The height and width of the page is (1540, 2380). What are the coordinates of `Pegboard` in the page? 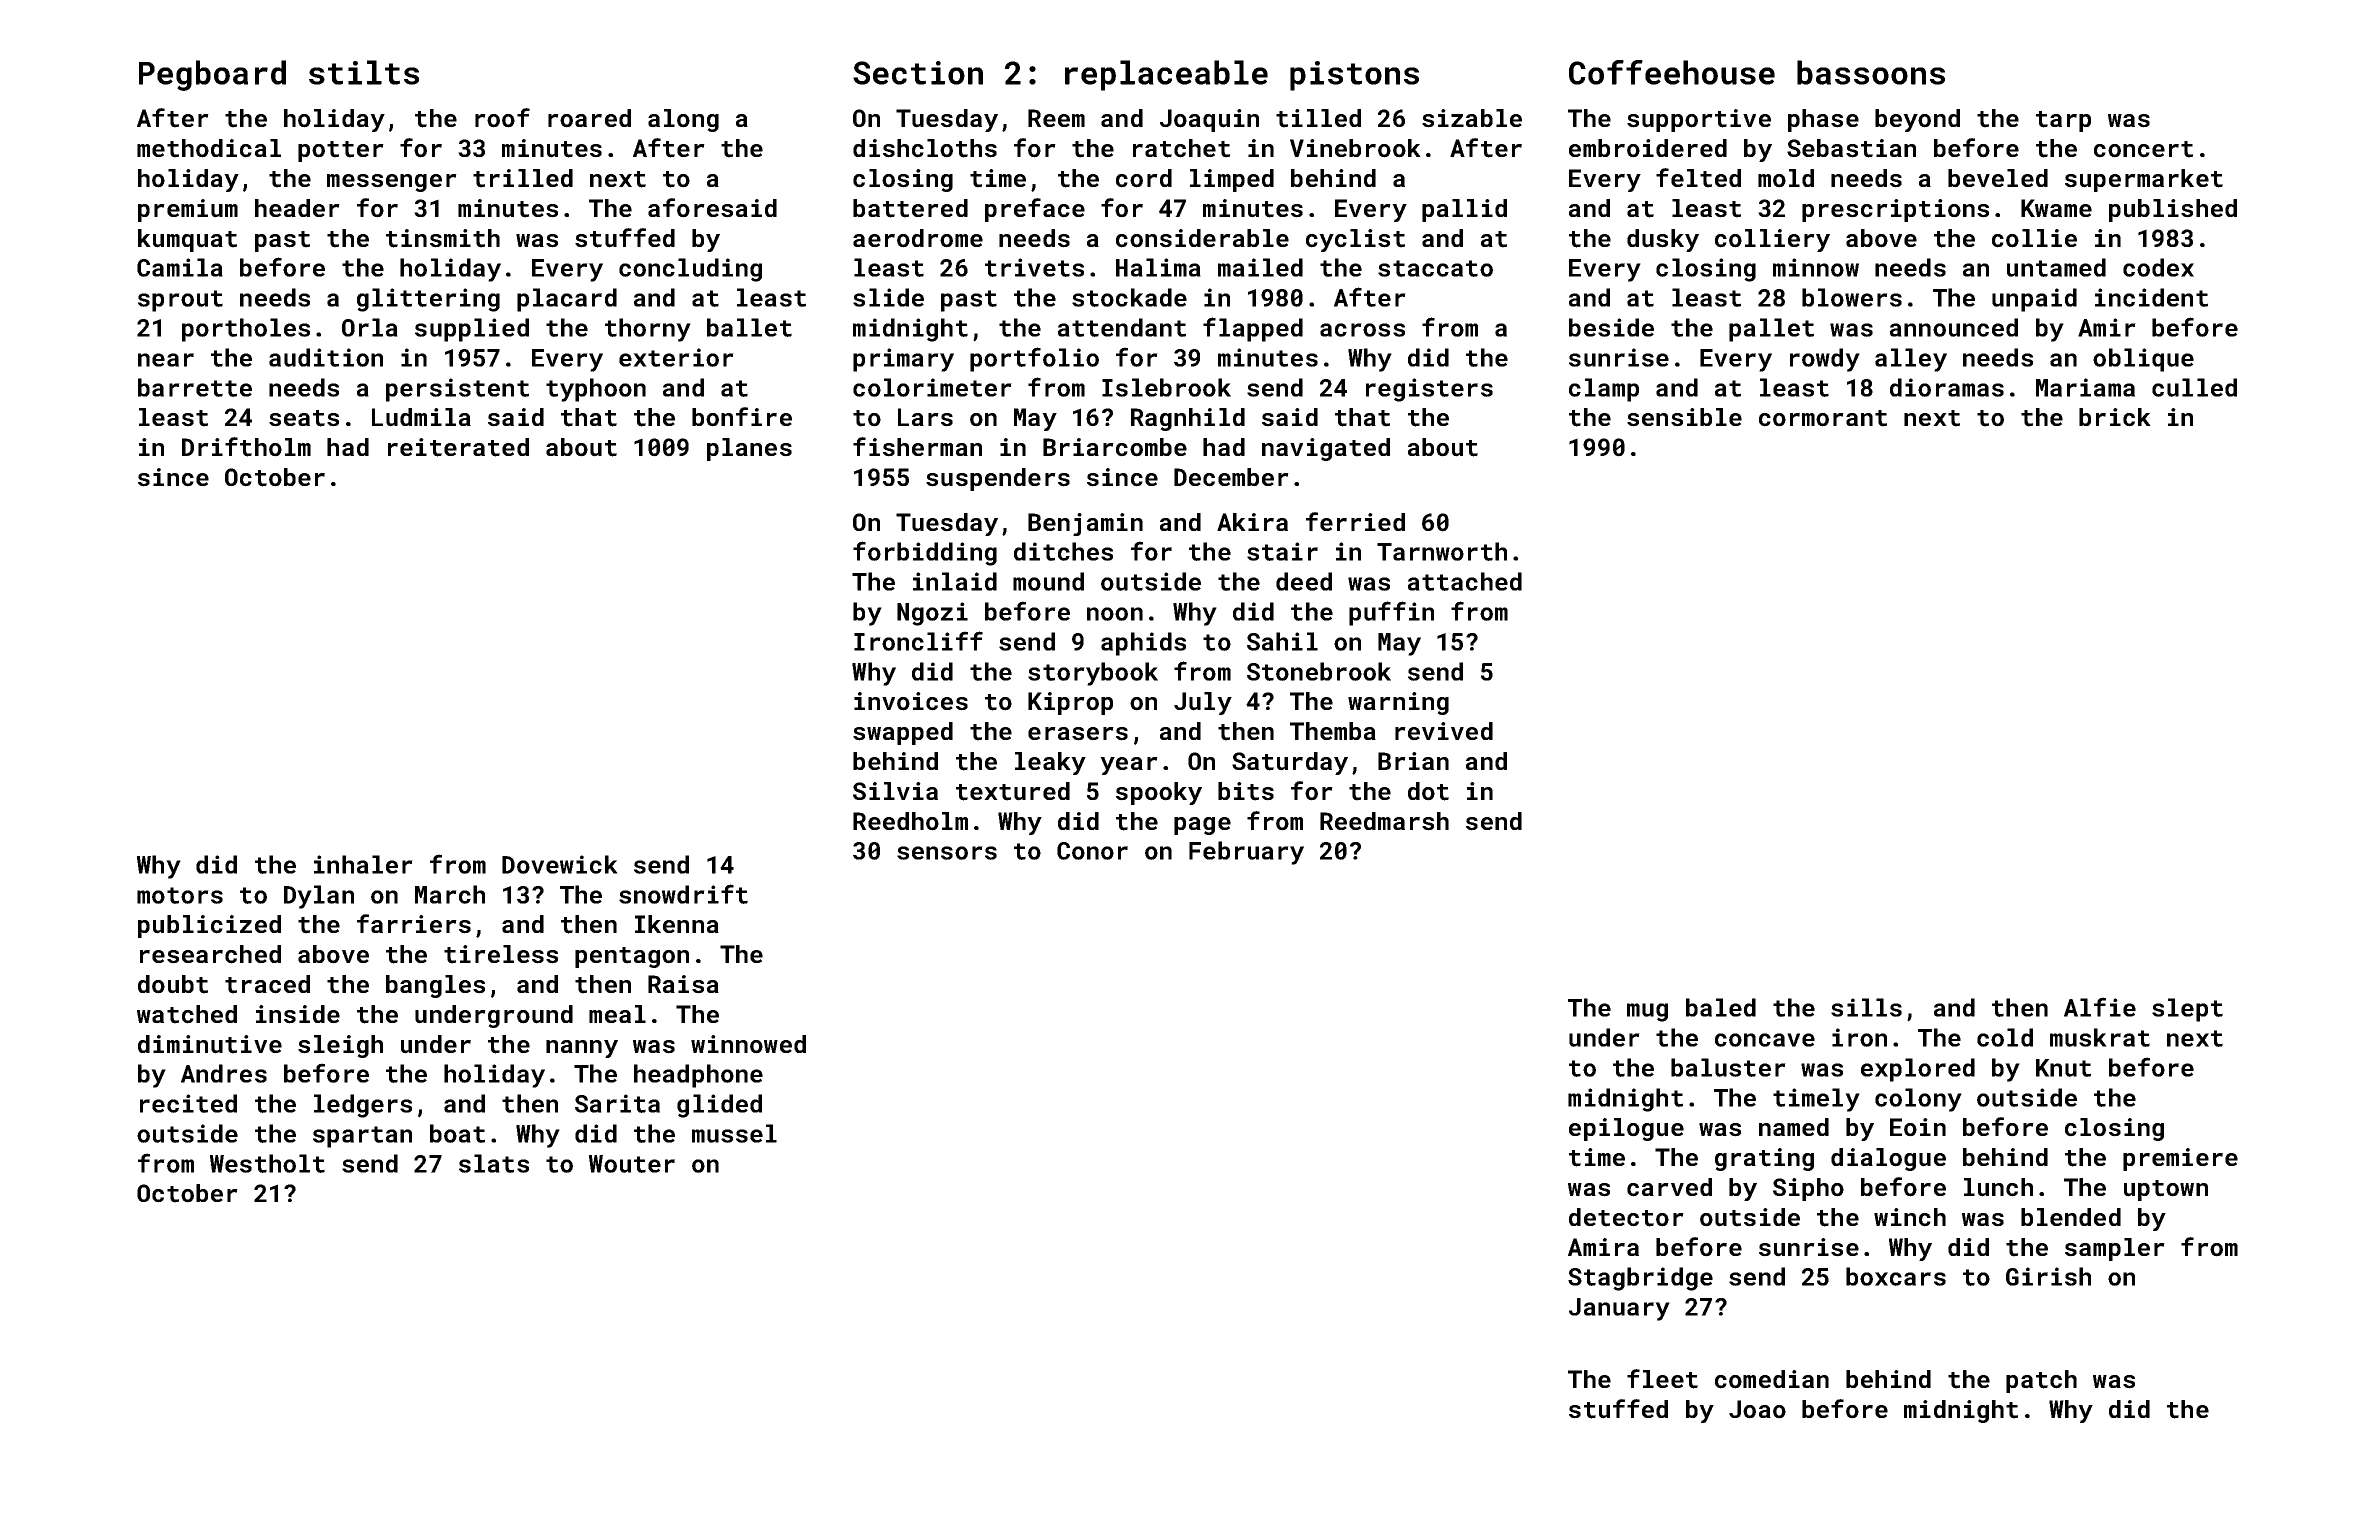 It's located at (212, 75).
